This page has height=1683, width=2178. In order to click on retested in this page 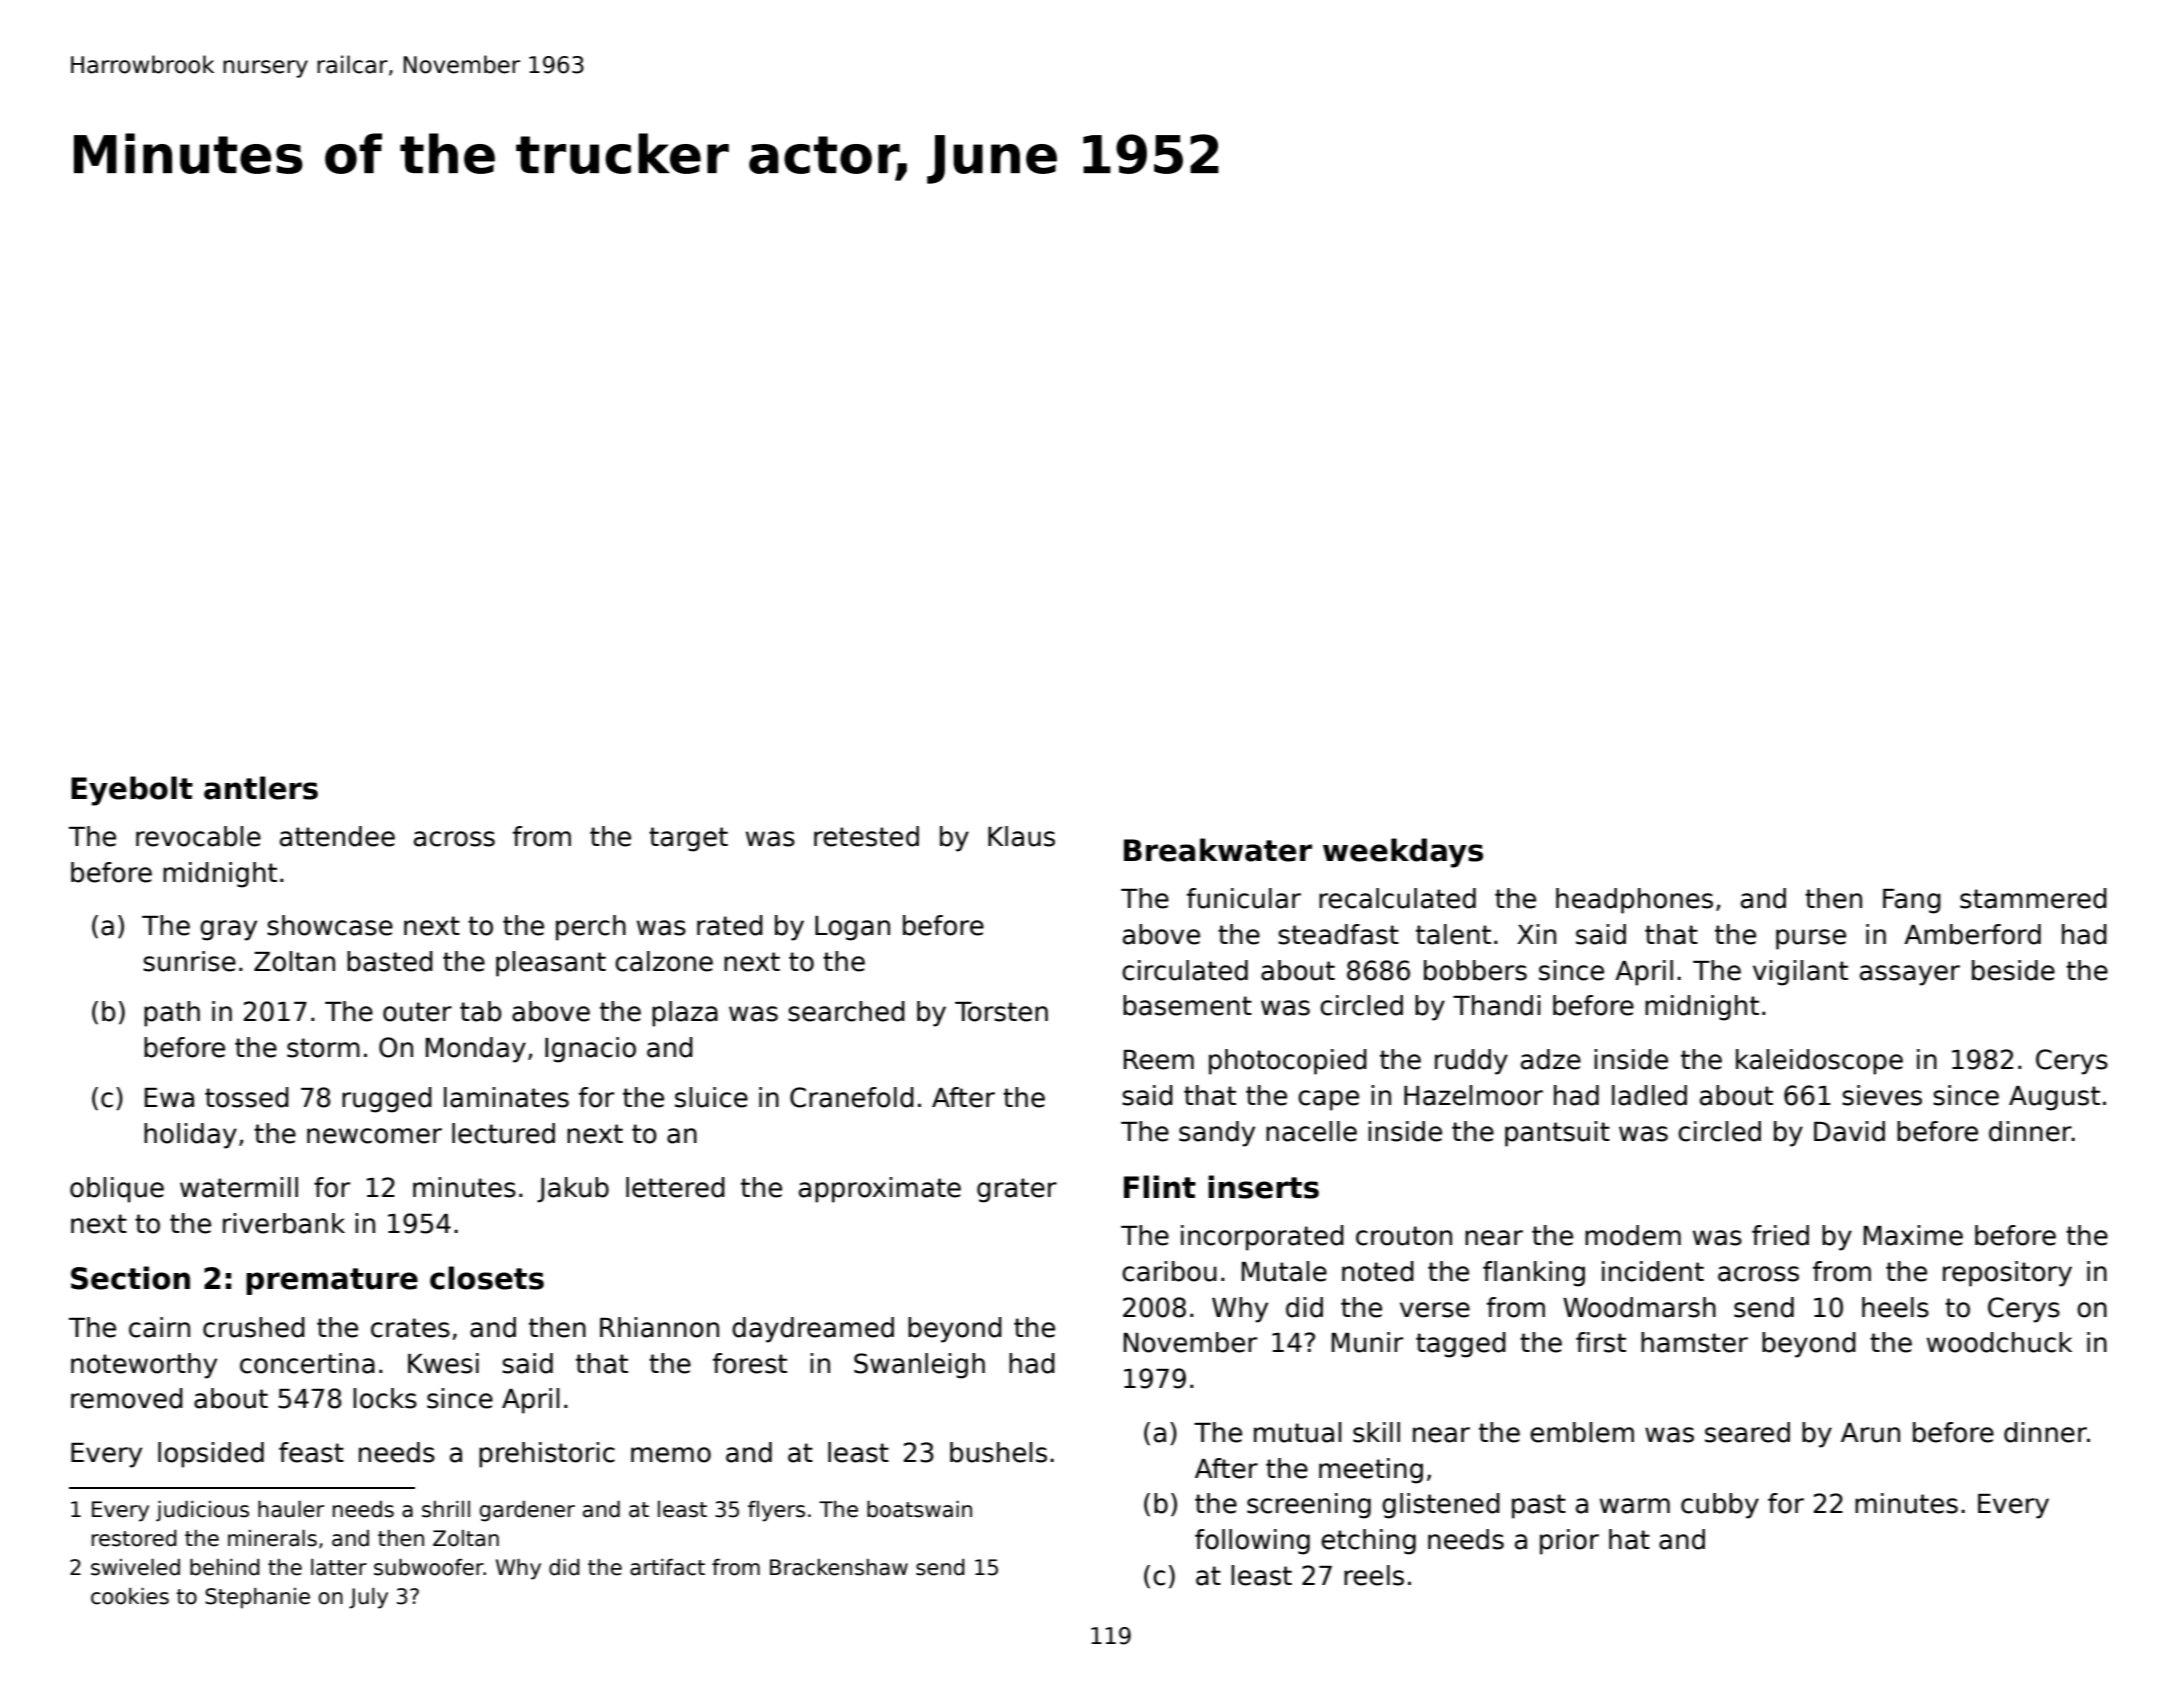, I will do `click(866, 836)`.
